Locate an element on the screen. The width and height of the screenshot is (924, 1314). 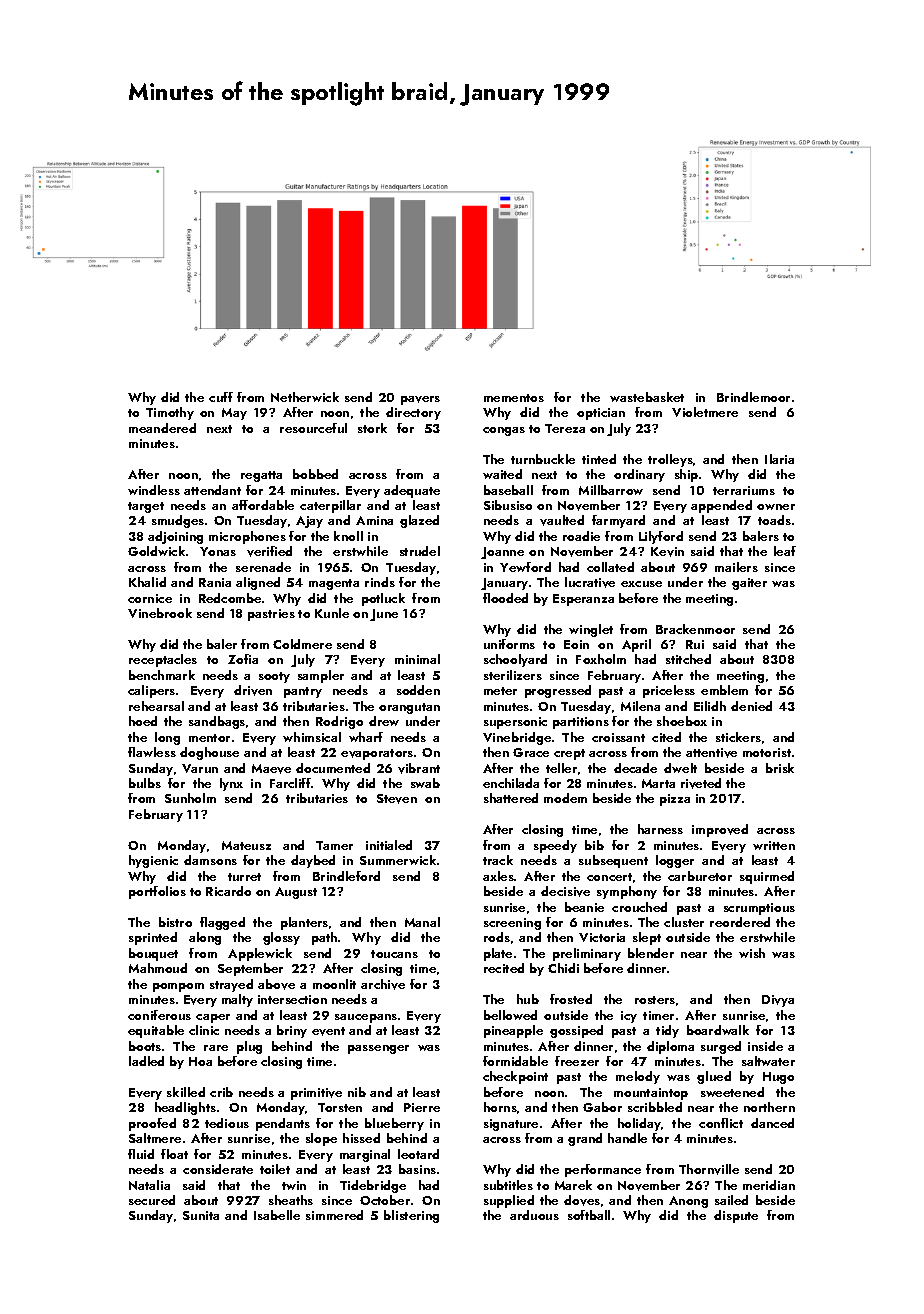
mementos is located at coordinates (514, 398).
